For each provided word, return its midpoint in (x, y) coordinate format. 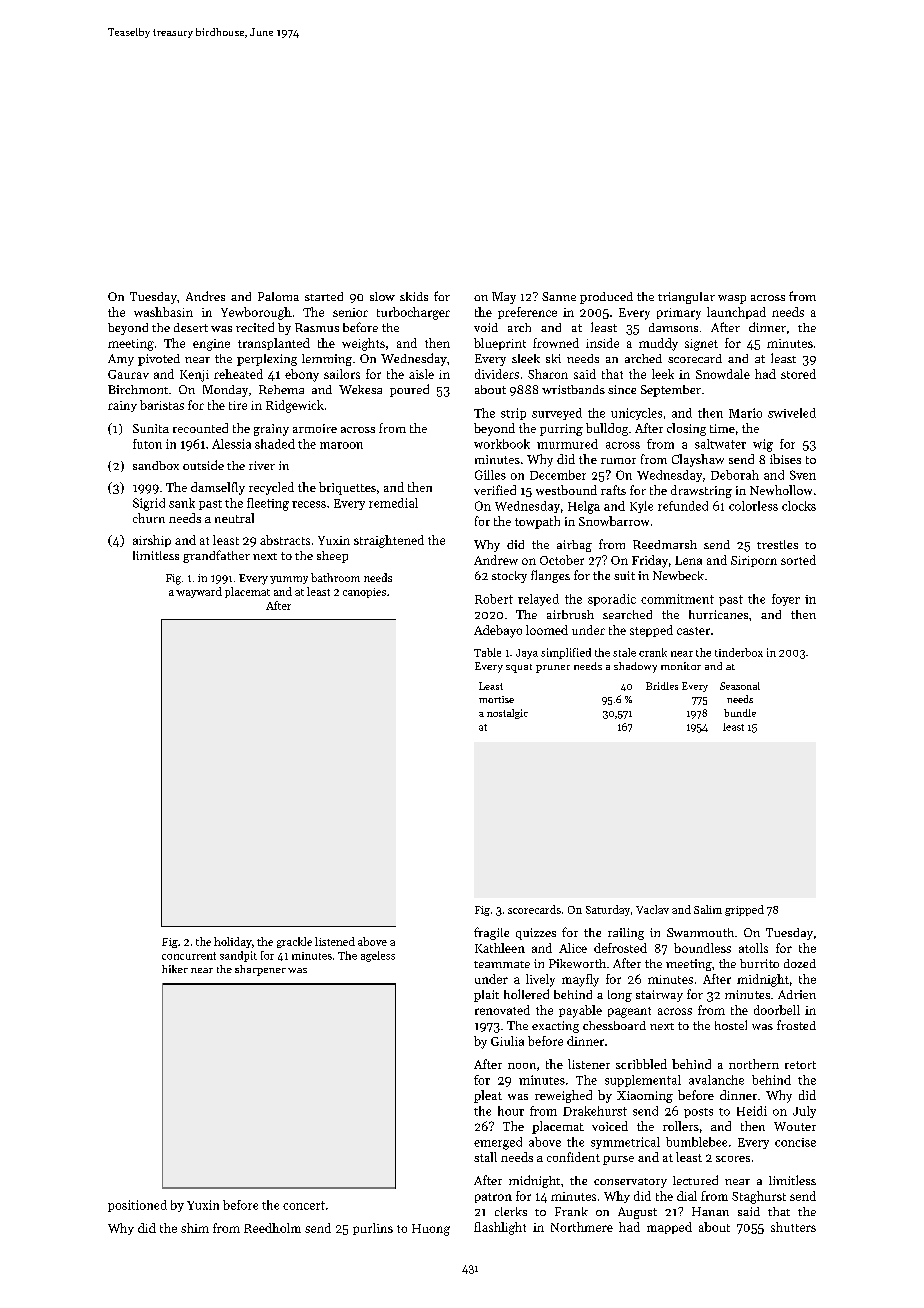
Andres (205, 296)
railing (626, 934)
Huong (431, 1230)
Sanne (559, 296)
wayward (199, 592)
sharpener (260, 970)
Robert (494, 599)
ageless (378, 956)
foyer (786, 600)
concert (304, 1205)
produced (606, 298)
